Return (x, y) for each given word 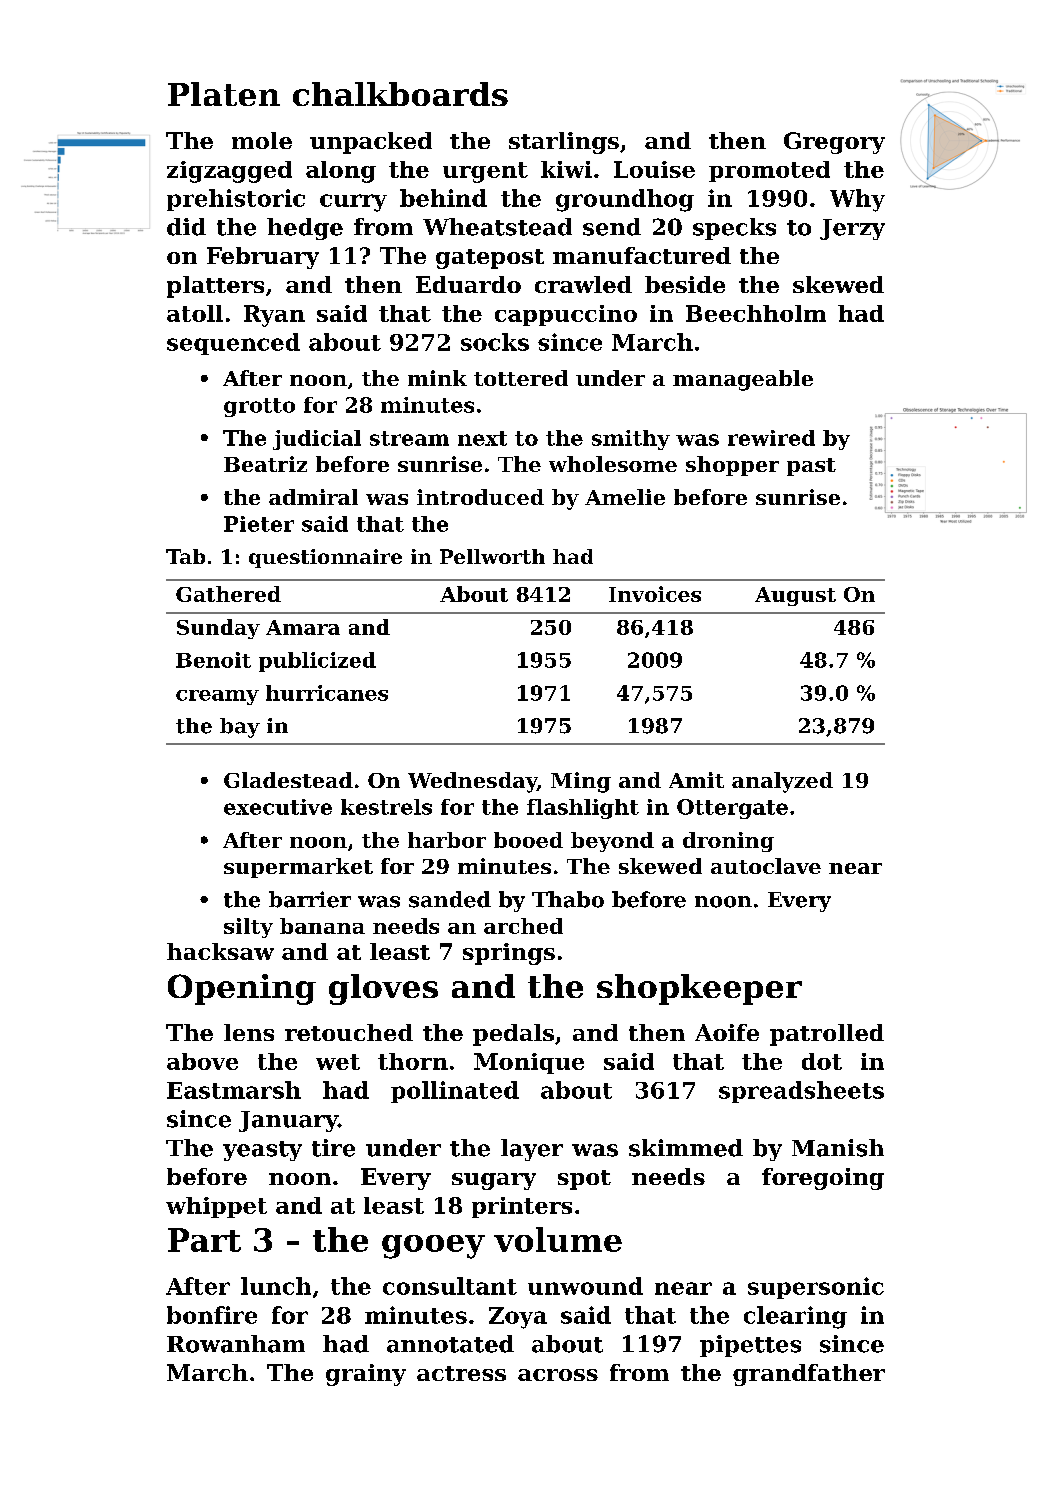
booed (528, 840)
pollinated (455, 1092)
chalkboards (400, 94)
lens (249, 1032)
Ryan (274, 316)
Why (857, 200)
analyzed (782, 782)
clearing (795, 1317)
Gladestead (288, 780)
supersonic (816, 1288)
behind (443, 198)
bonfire (212, 1315)
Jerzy (852, 229)
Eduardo (468, 284)
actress (461, 1373)
